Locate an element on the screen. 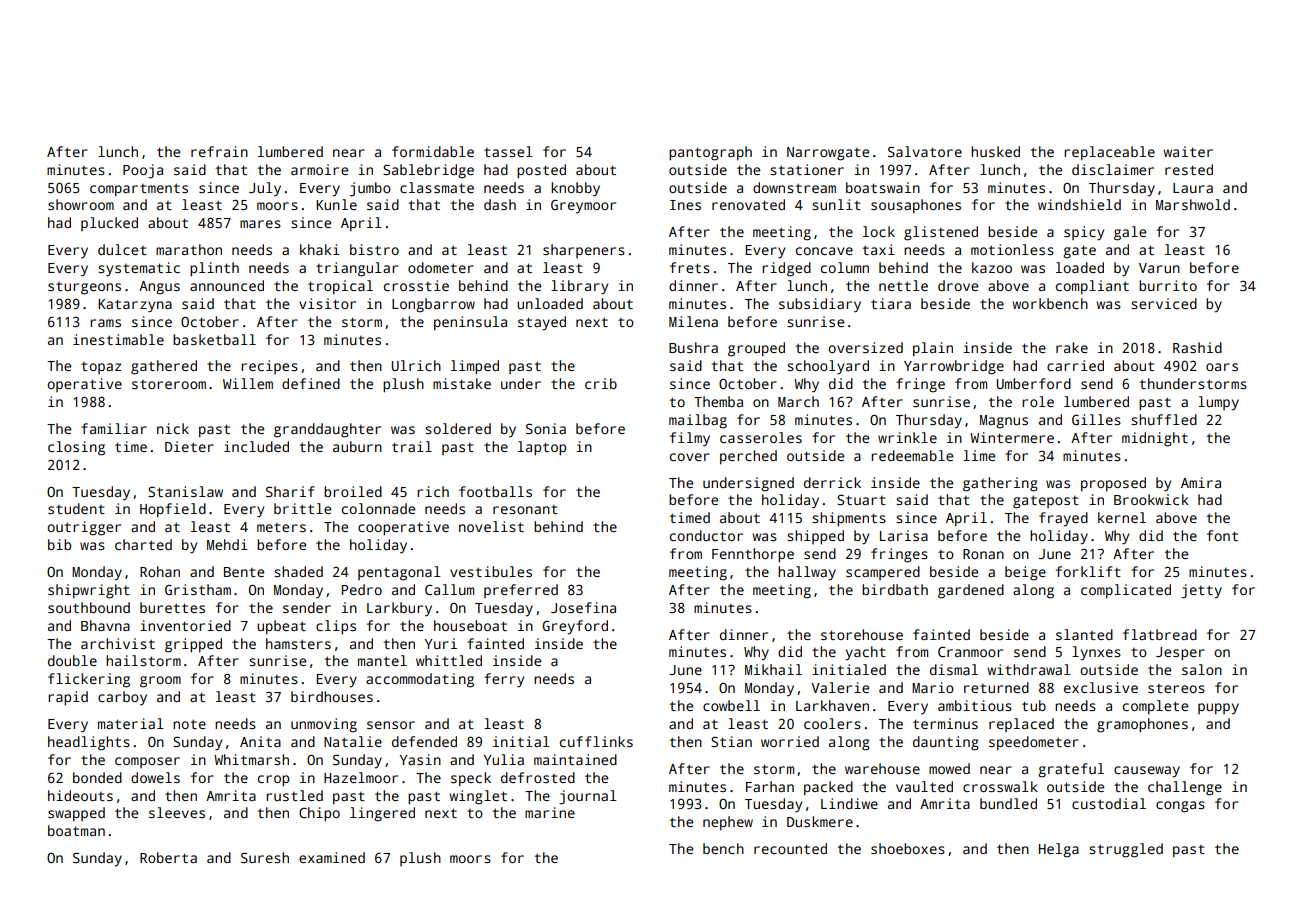 This screenshot has width=1308, height=924. Suresh is located at coordinates (265, 857).
